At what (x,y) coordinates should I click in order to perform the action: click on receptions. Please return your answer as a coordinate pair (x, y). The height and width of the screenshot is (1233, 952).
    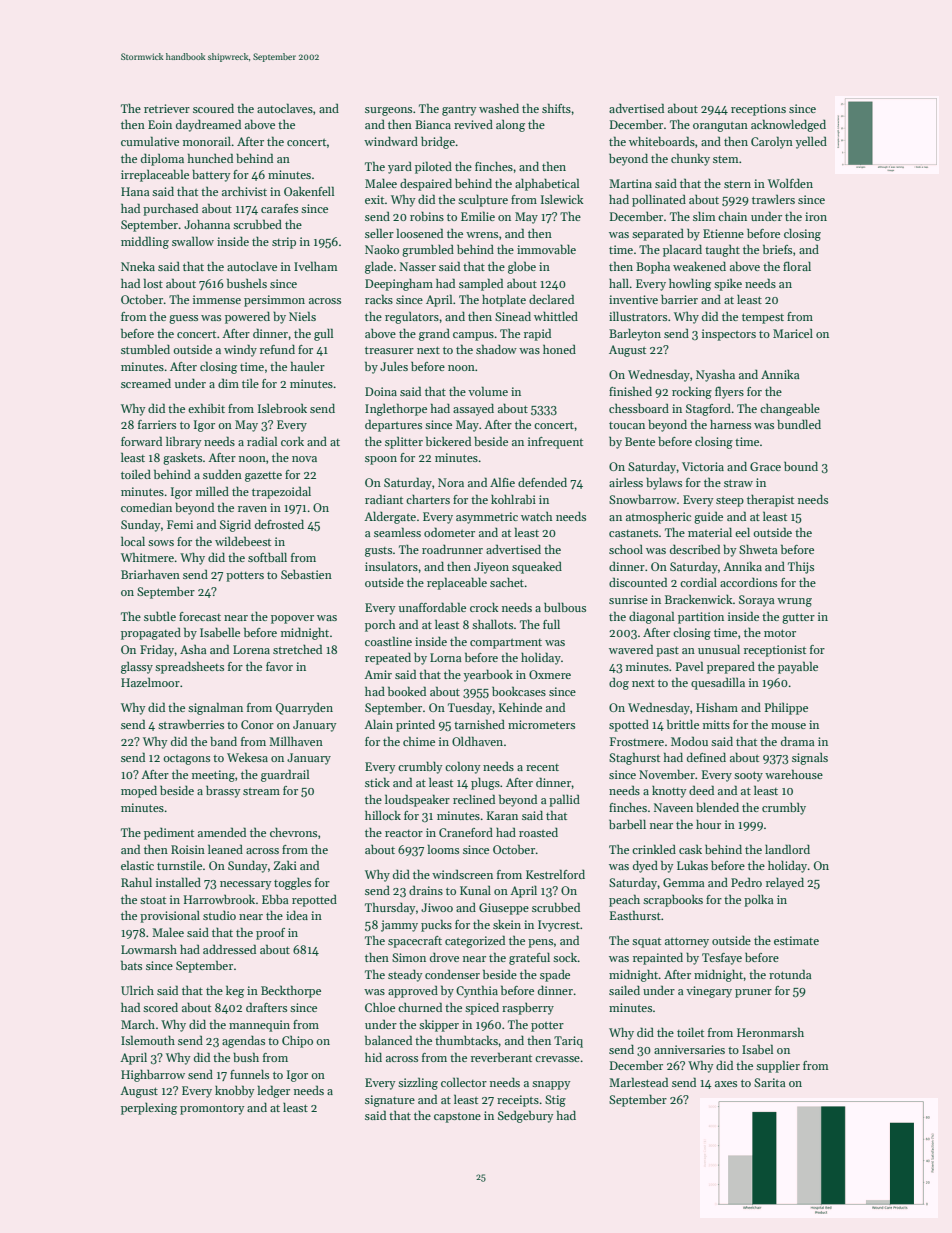
    Looking at the image, I should click on (758, 110).
